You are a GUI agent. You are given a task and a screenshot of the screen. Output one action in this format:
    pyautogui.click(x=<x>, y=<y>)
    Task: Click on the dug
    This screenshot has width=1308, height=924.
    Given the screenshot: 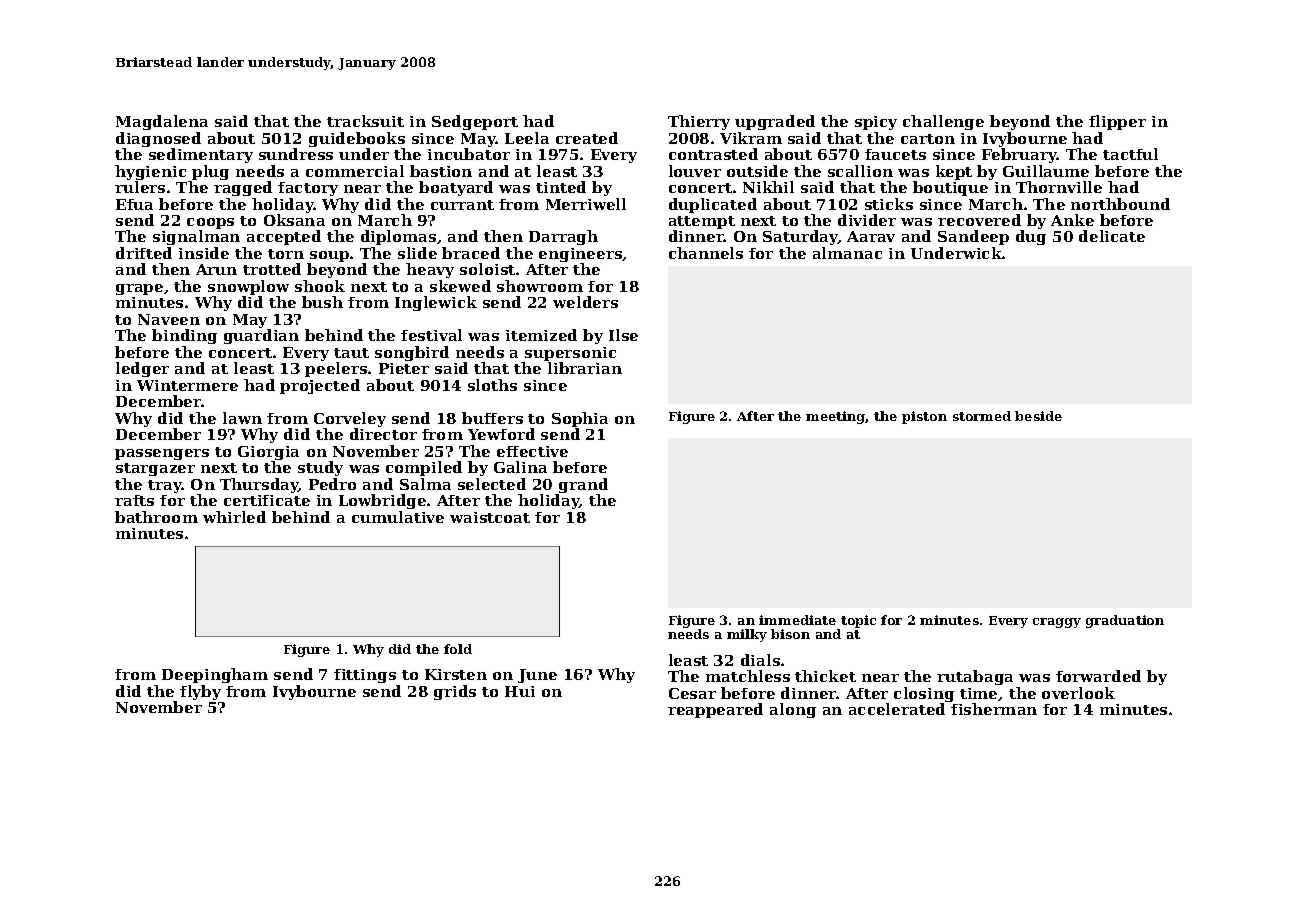 What is the action you would take?
    pyautogui.click(x=1031, y=238)
